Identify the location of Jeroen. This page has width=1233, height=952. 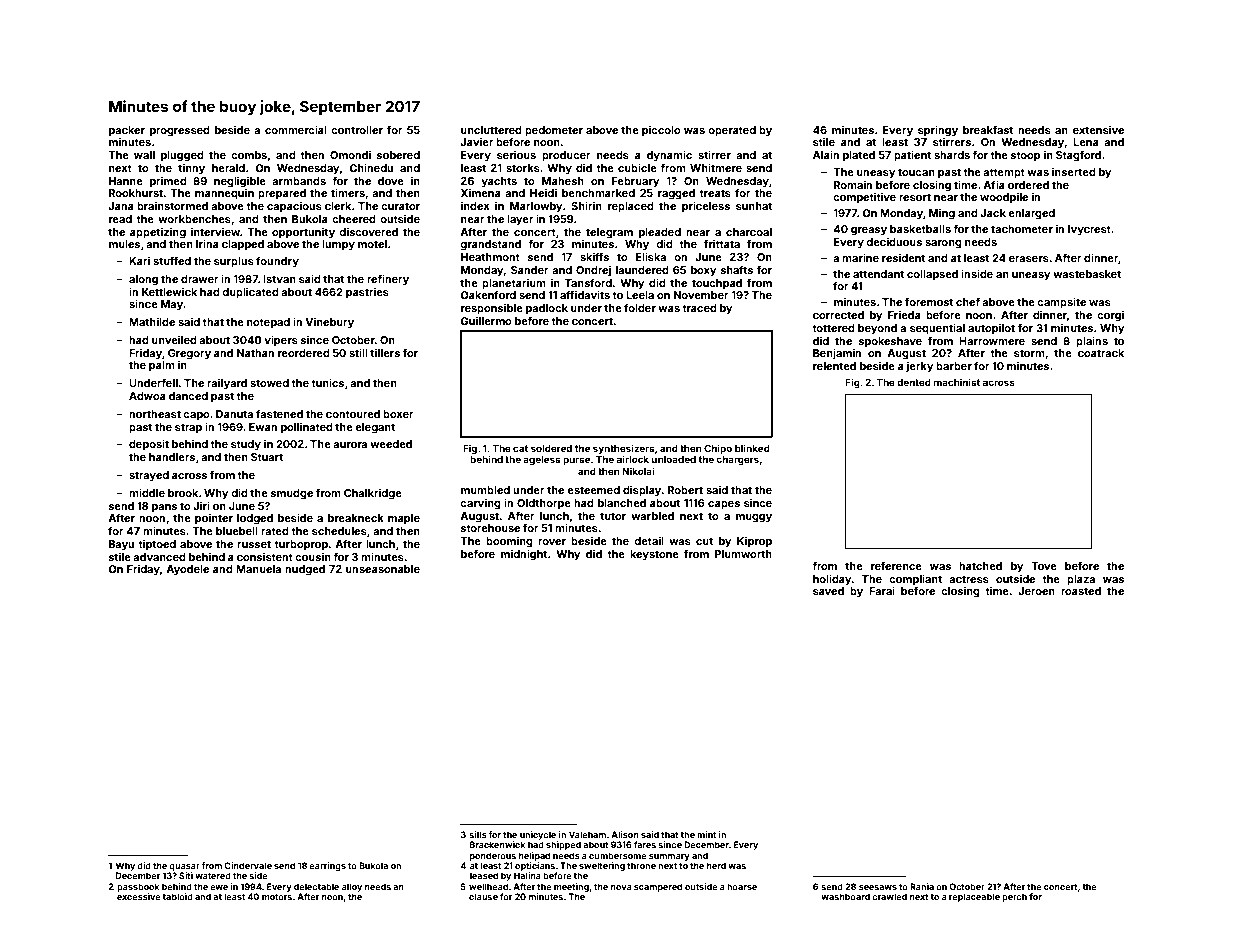
(1036, 591).
